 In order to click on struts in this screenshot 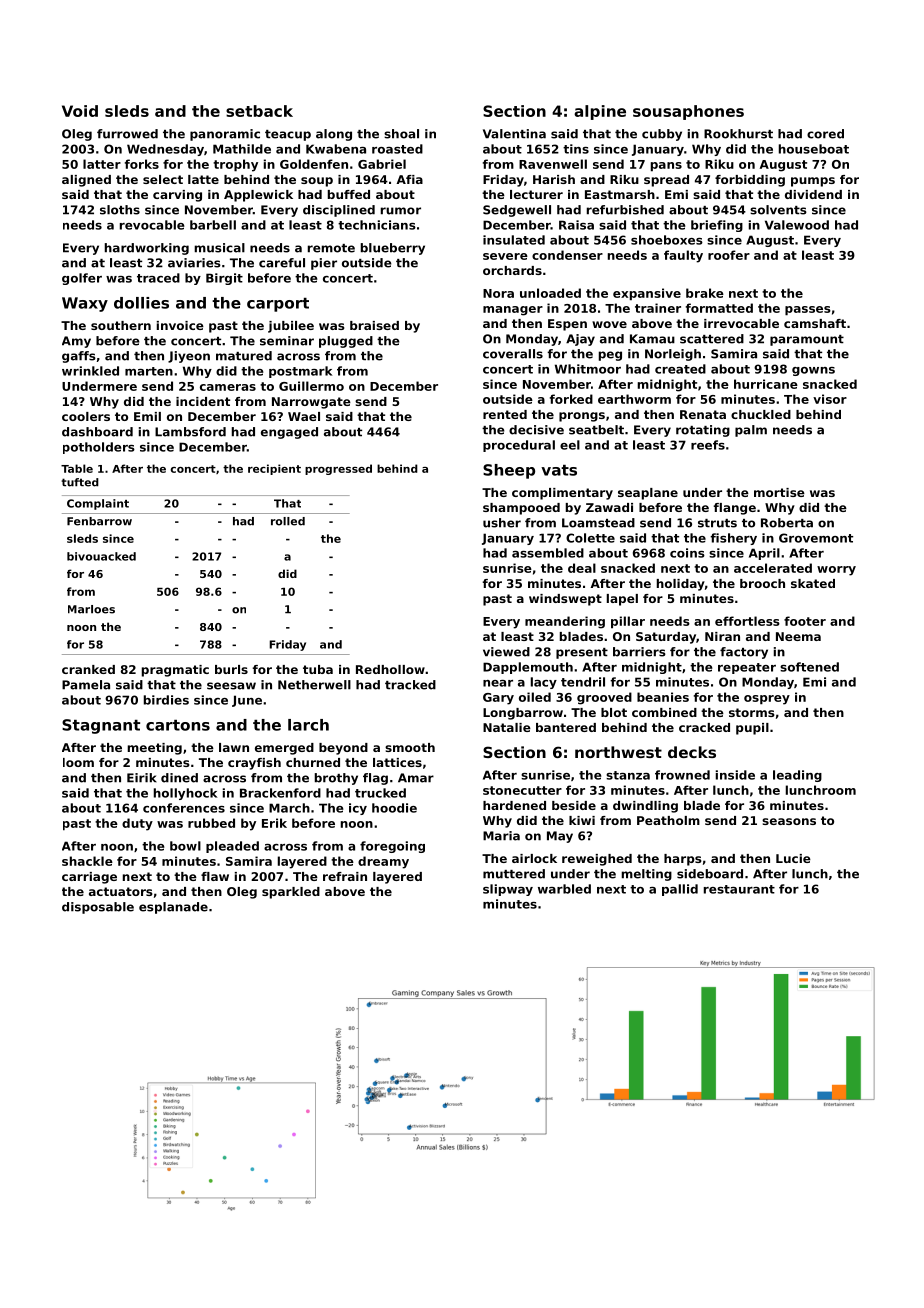, I will do `click(717, 523)`.
